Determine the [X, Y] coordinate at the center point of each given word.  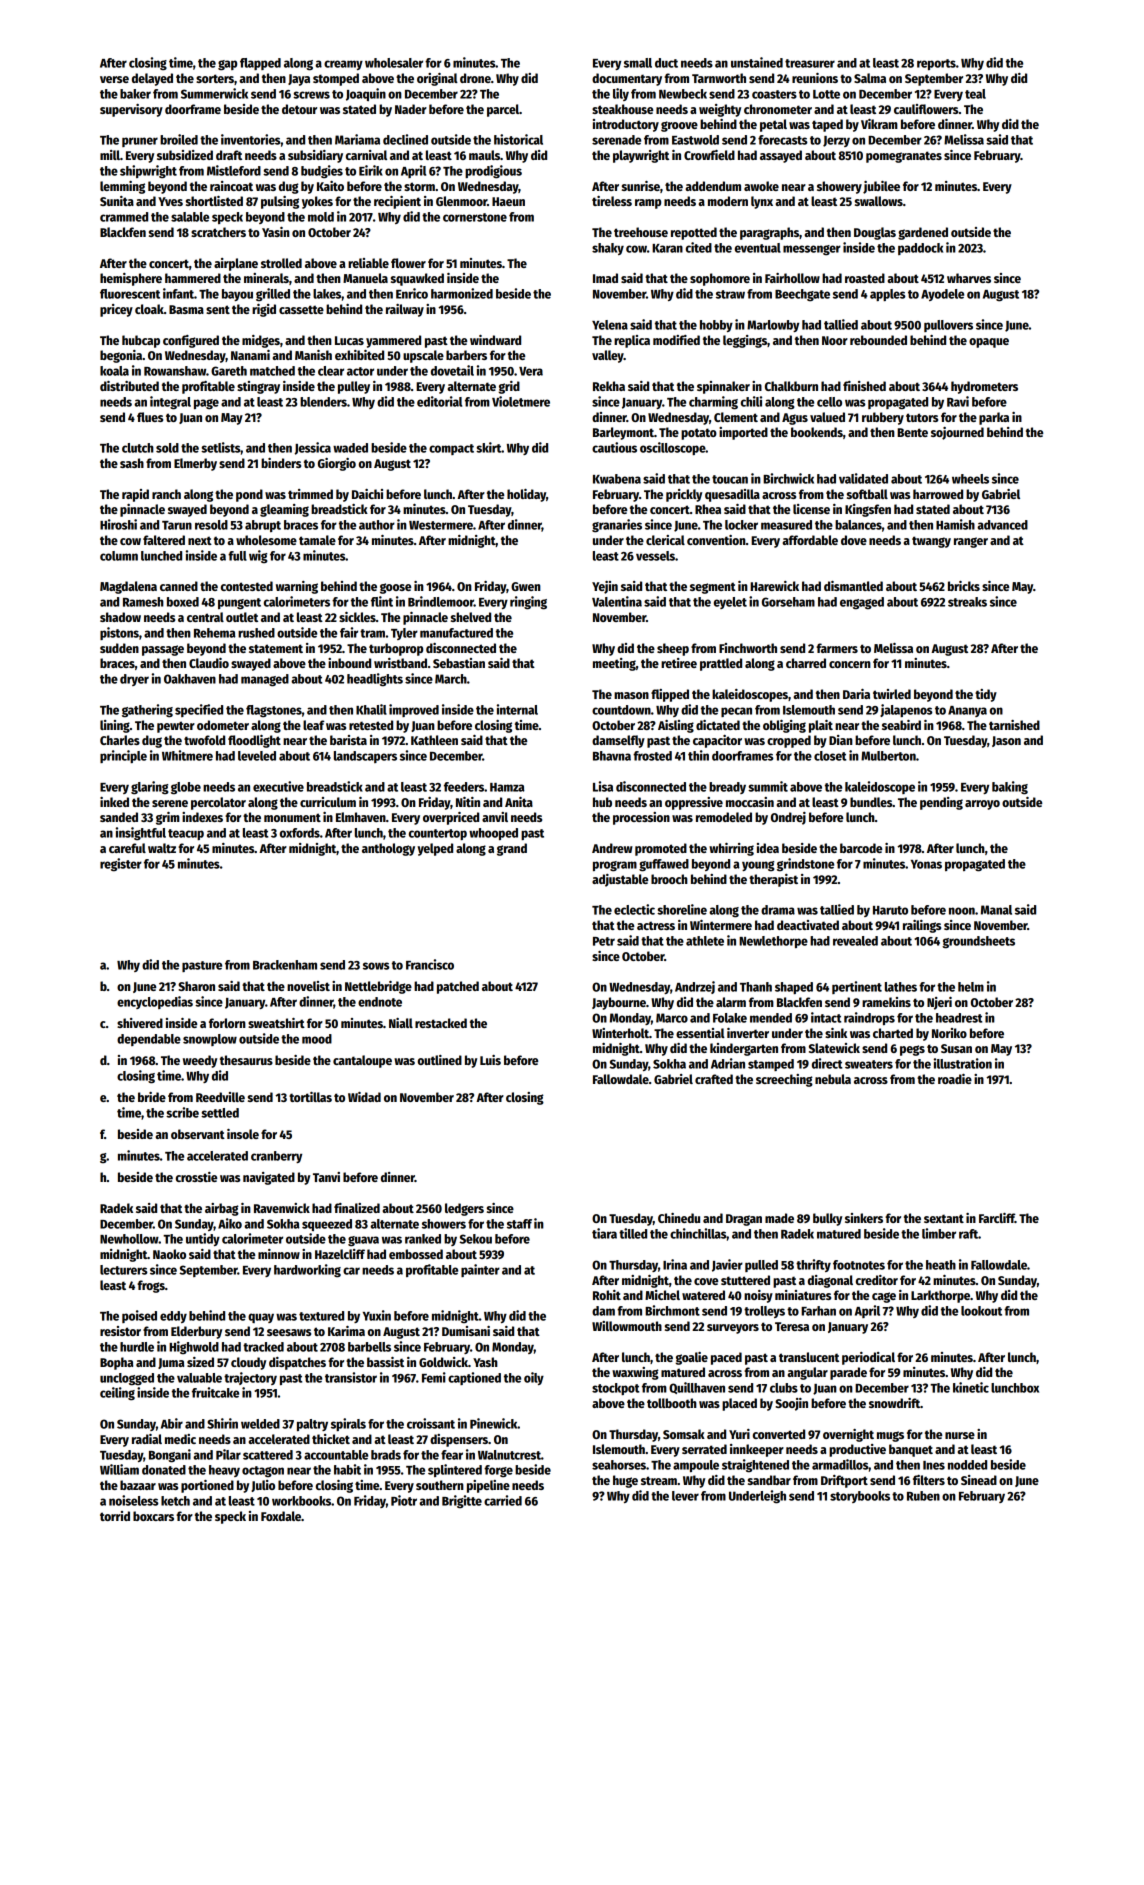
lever [685, 1496]
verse [114, 79]
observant [198, 1134]
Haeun [508, 201]
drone [475, 78]
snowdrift [894, 1403]
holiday [526, 495]
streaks [967, 602]
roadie [955, 1079]
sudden [119, 648]
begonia [121, 356]
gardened [923, 233]
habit [347, 1469]
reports [936, 64]
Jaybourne [619, 1003]
